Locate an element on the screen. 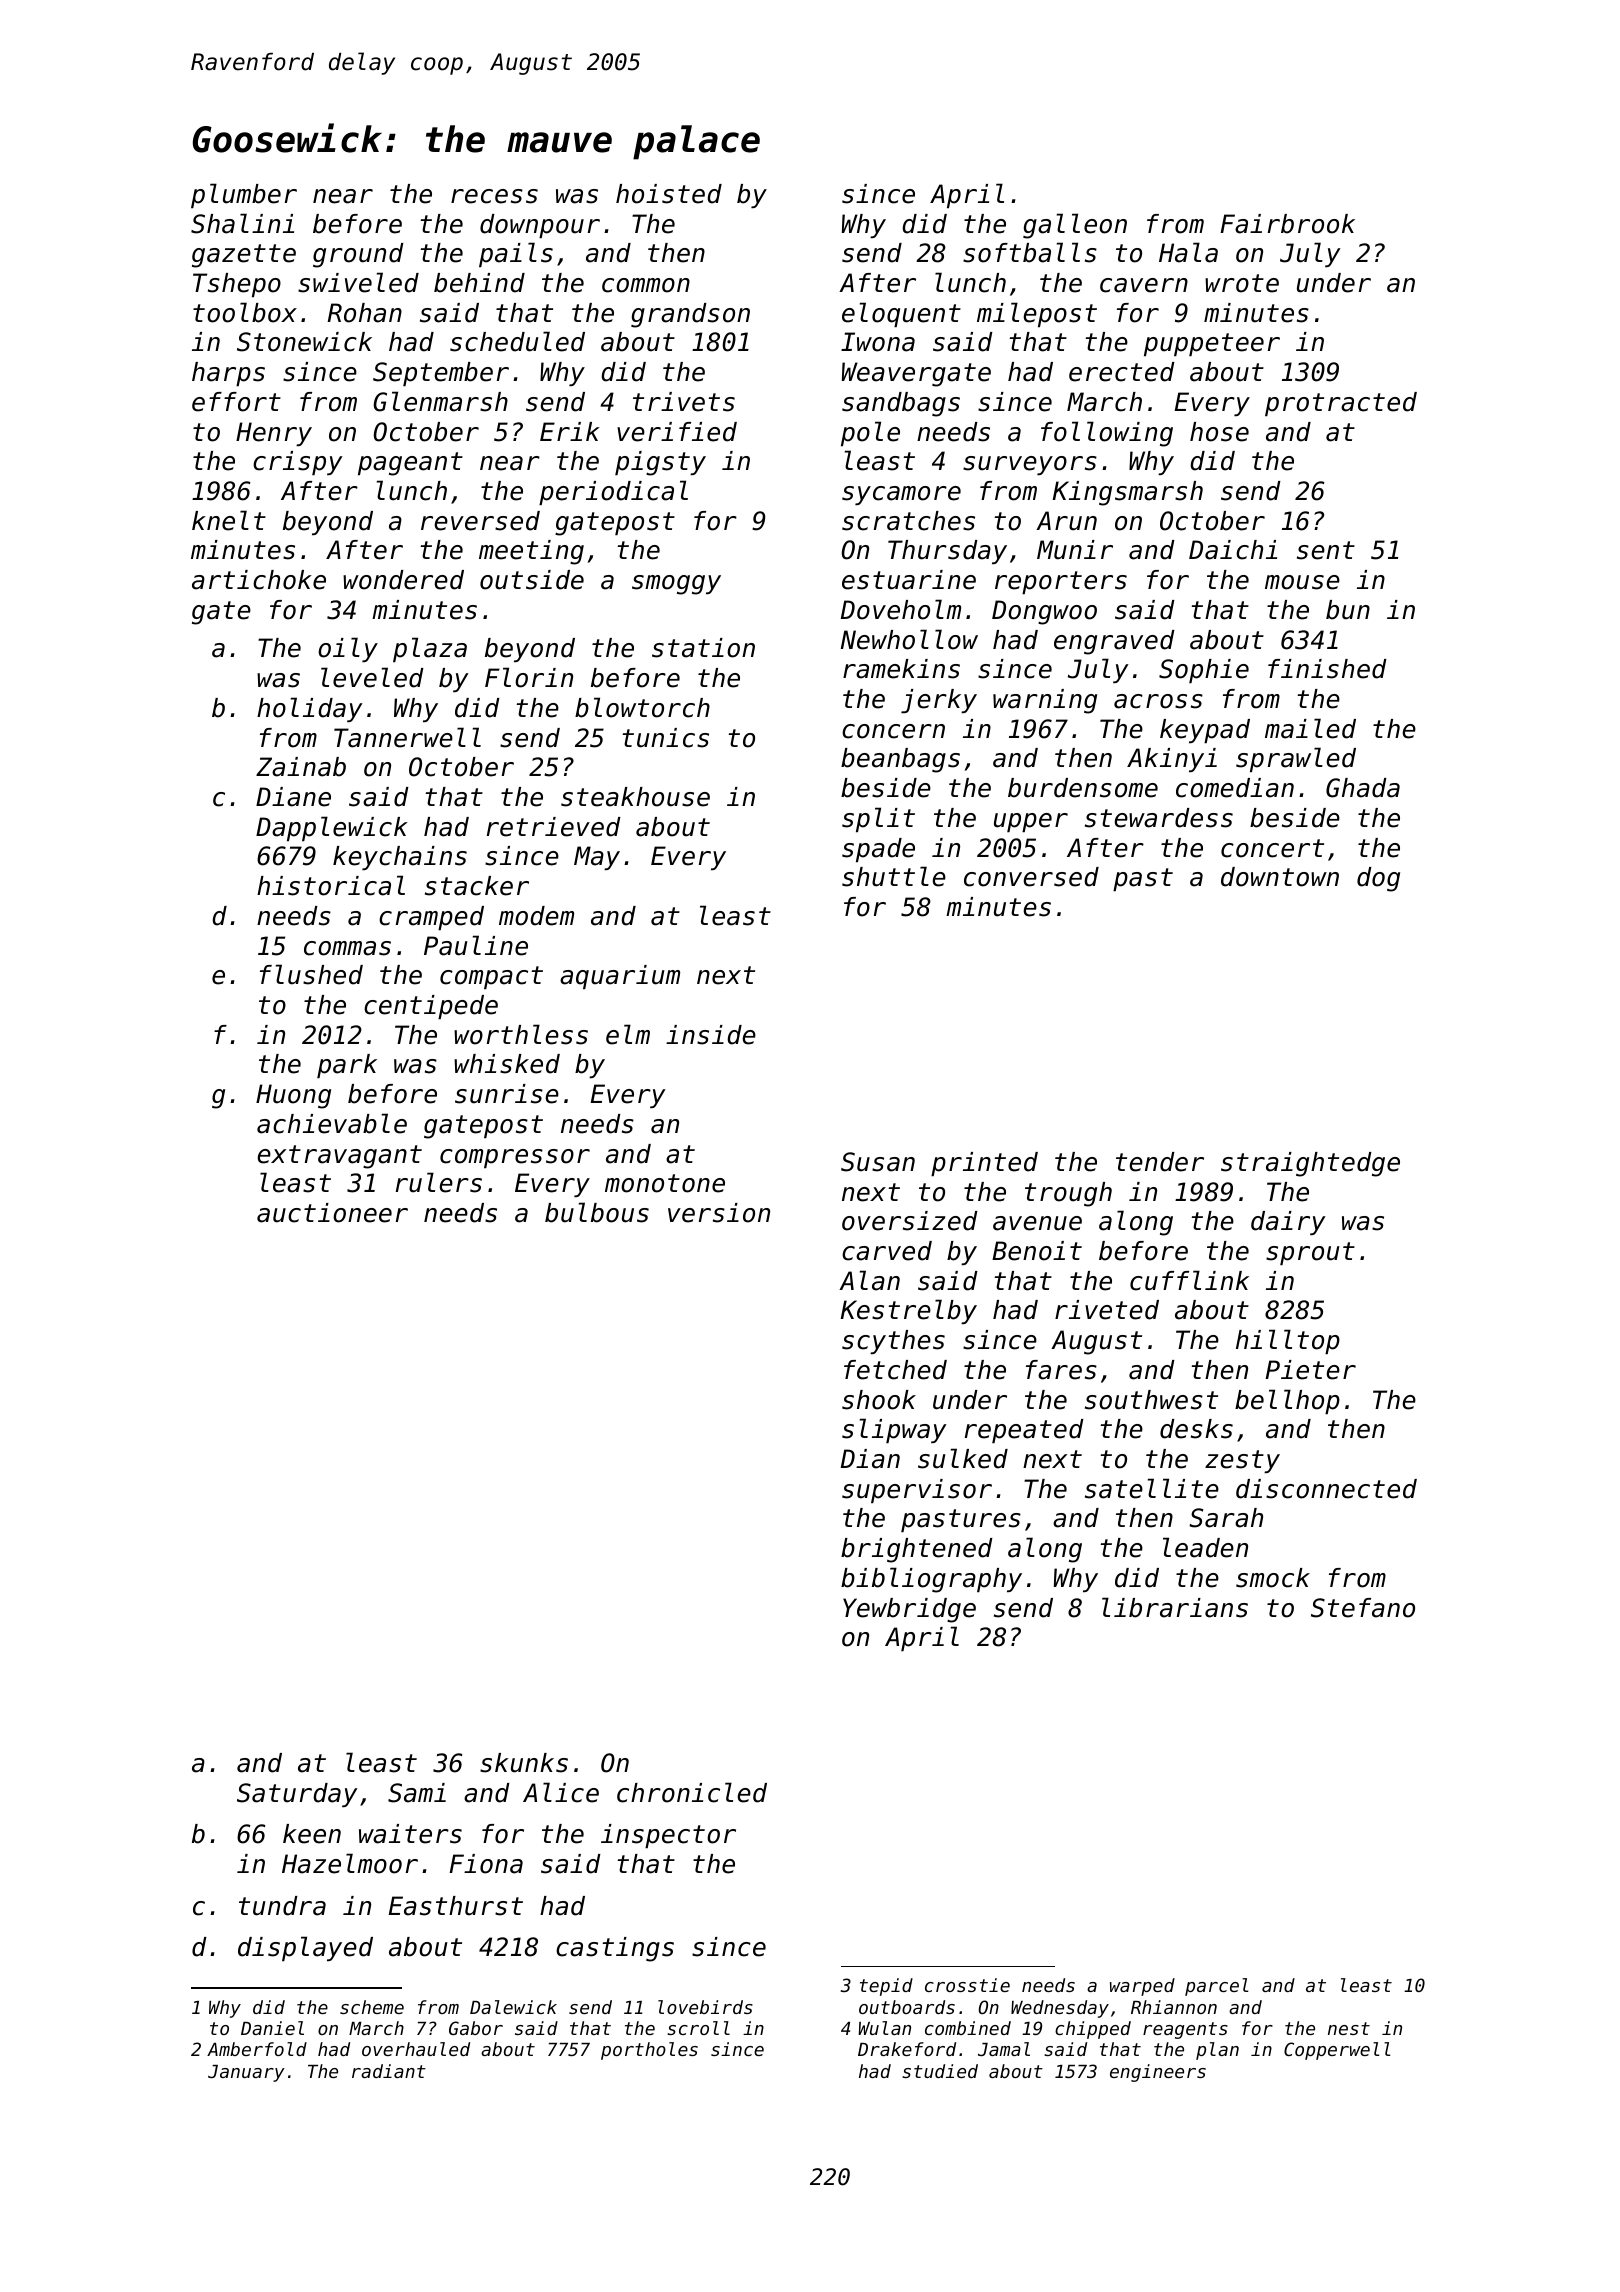  engineers is located at coordinates (1158, 2073).
